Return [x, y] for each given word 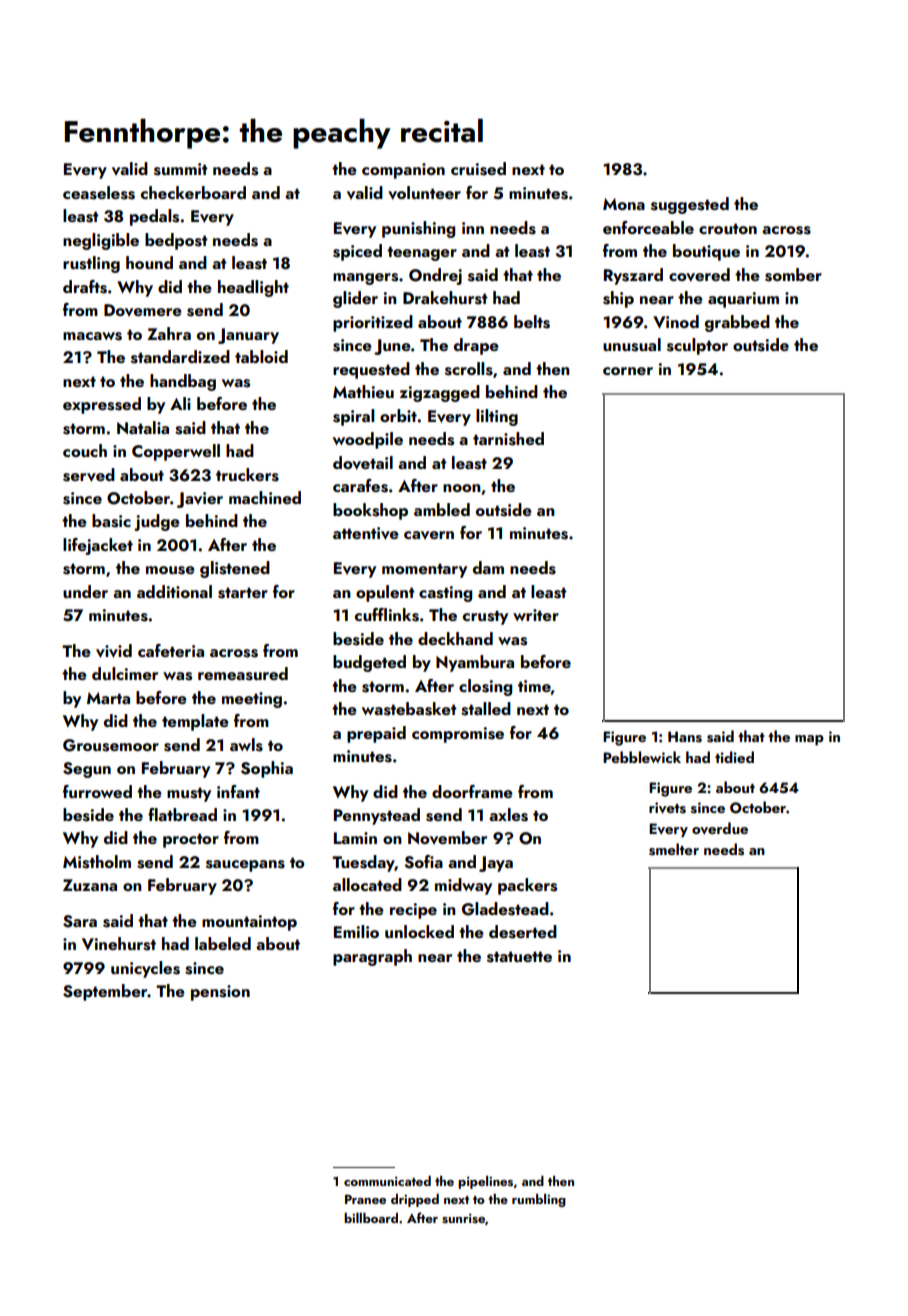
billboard [371, 1218]
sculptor [697, 346]
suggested [690, 205]
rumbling [539, 1200]
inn [473, 228]
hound [149, 262]
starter [243, 593]
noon [462, 488]
